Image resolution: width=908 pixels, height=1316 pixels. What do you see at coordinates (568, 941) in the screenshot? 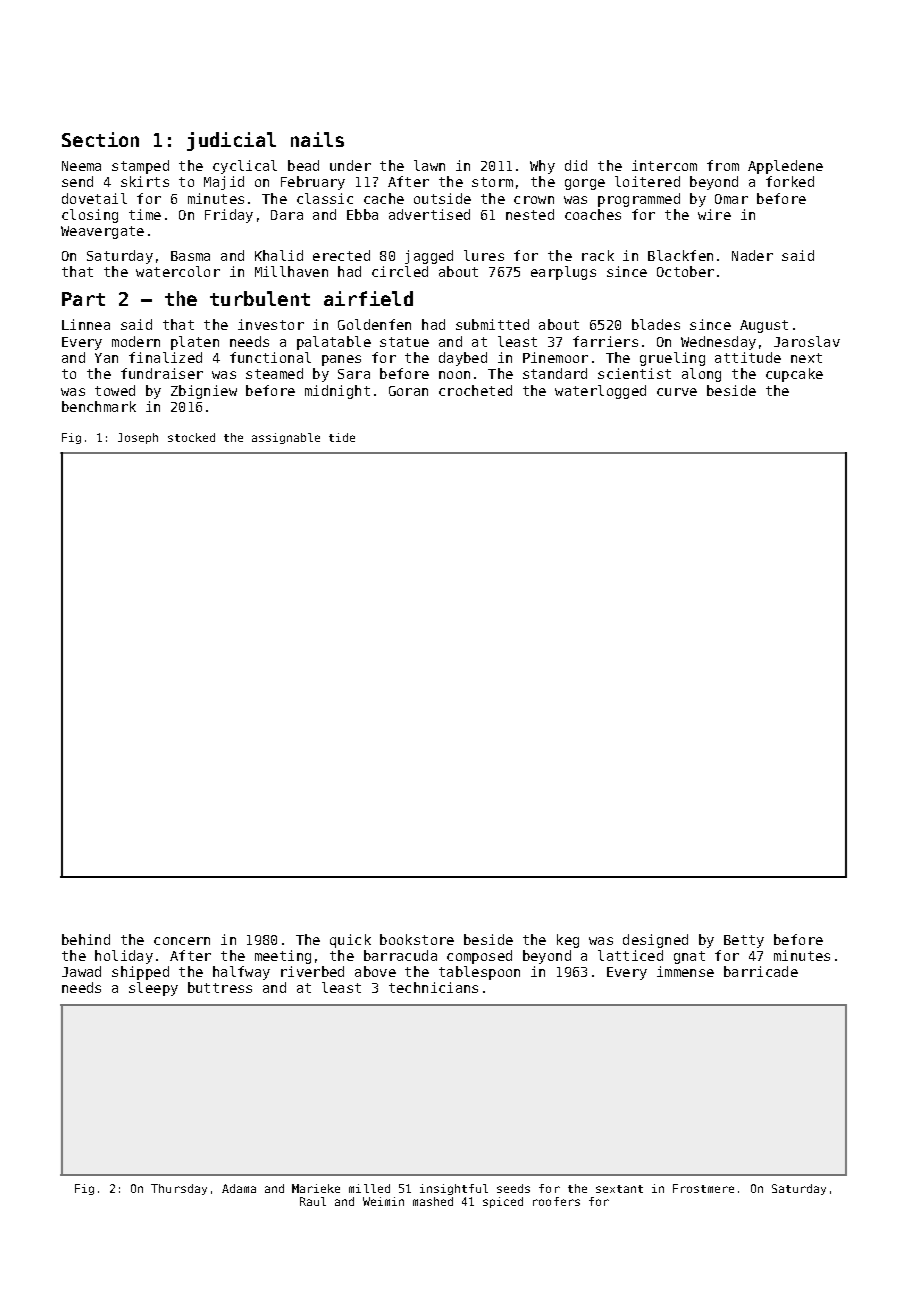
I see `keg` at bounding box center [568, 941].
